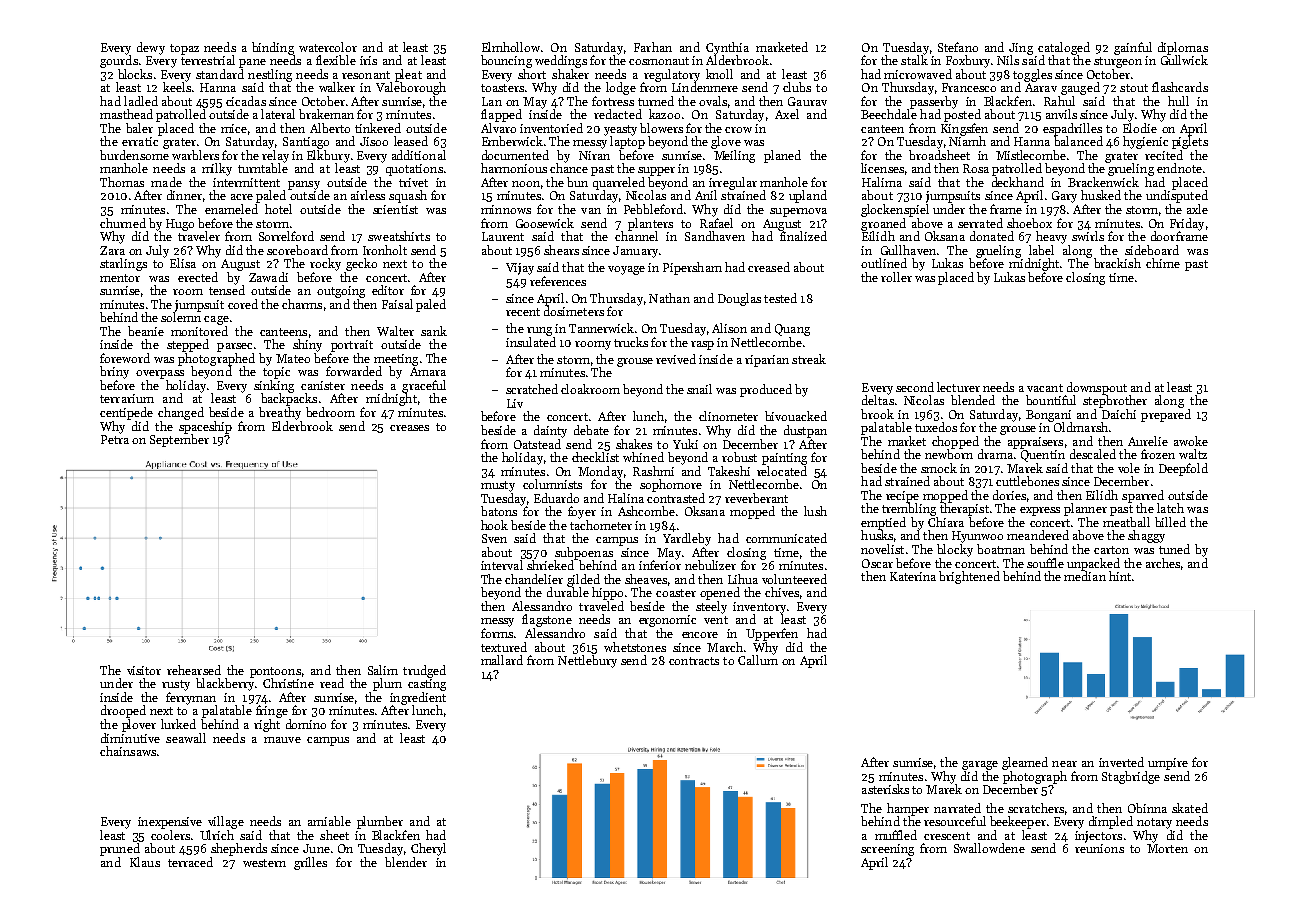 Image resolution: width=1308 pixels, height=924 pixels. Describe the element at coordinates (140, 141) in the screenshot. I see `erratic` at that location.
